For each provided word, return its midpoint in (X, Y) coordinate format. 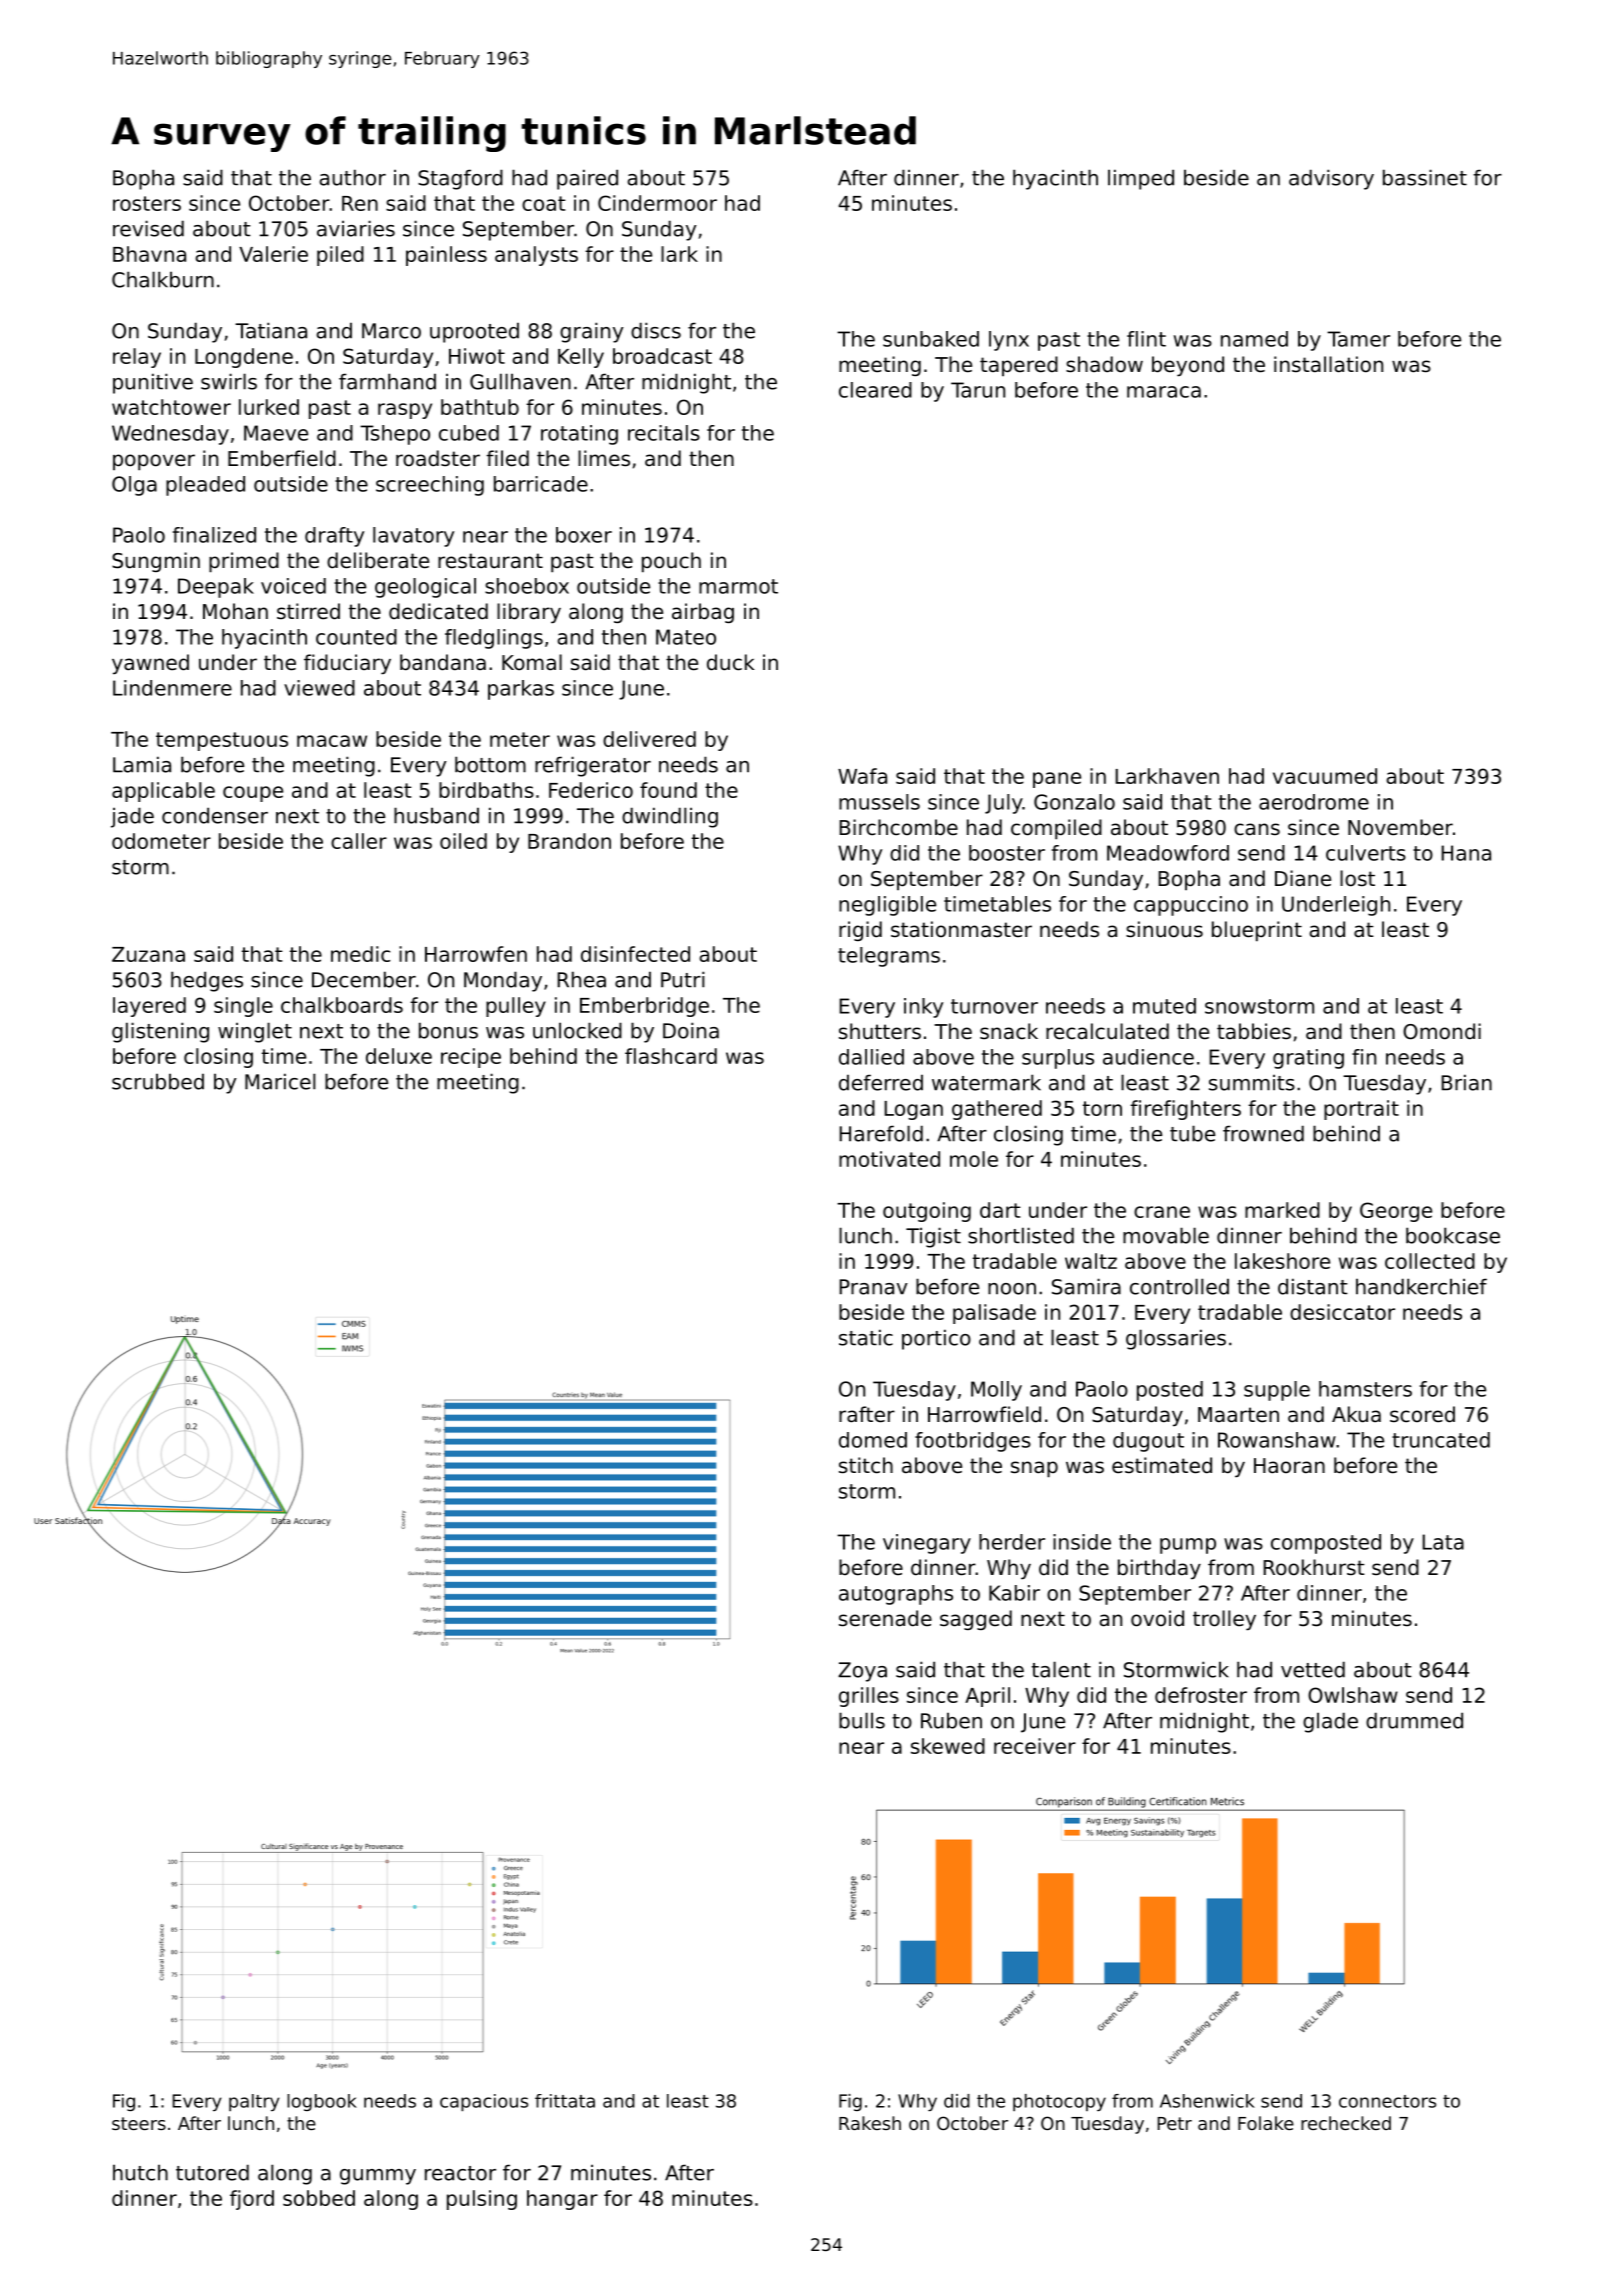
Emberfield (282, 458)
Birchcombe (898, 827)
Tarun (978, 390)
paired (587, 179)
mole (974, 1159)
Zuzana (148, 954)
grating (1308, 1059)
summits (1252, 1082)
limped (1141, 179)
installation (1328, 364)
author (353, 177)
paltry (254, 2102)
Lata (1443, 1542)
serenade (885, 1618)
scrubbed (158, 1081)
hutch (140, 2172)
